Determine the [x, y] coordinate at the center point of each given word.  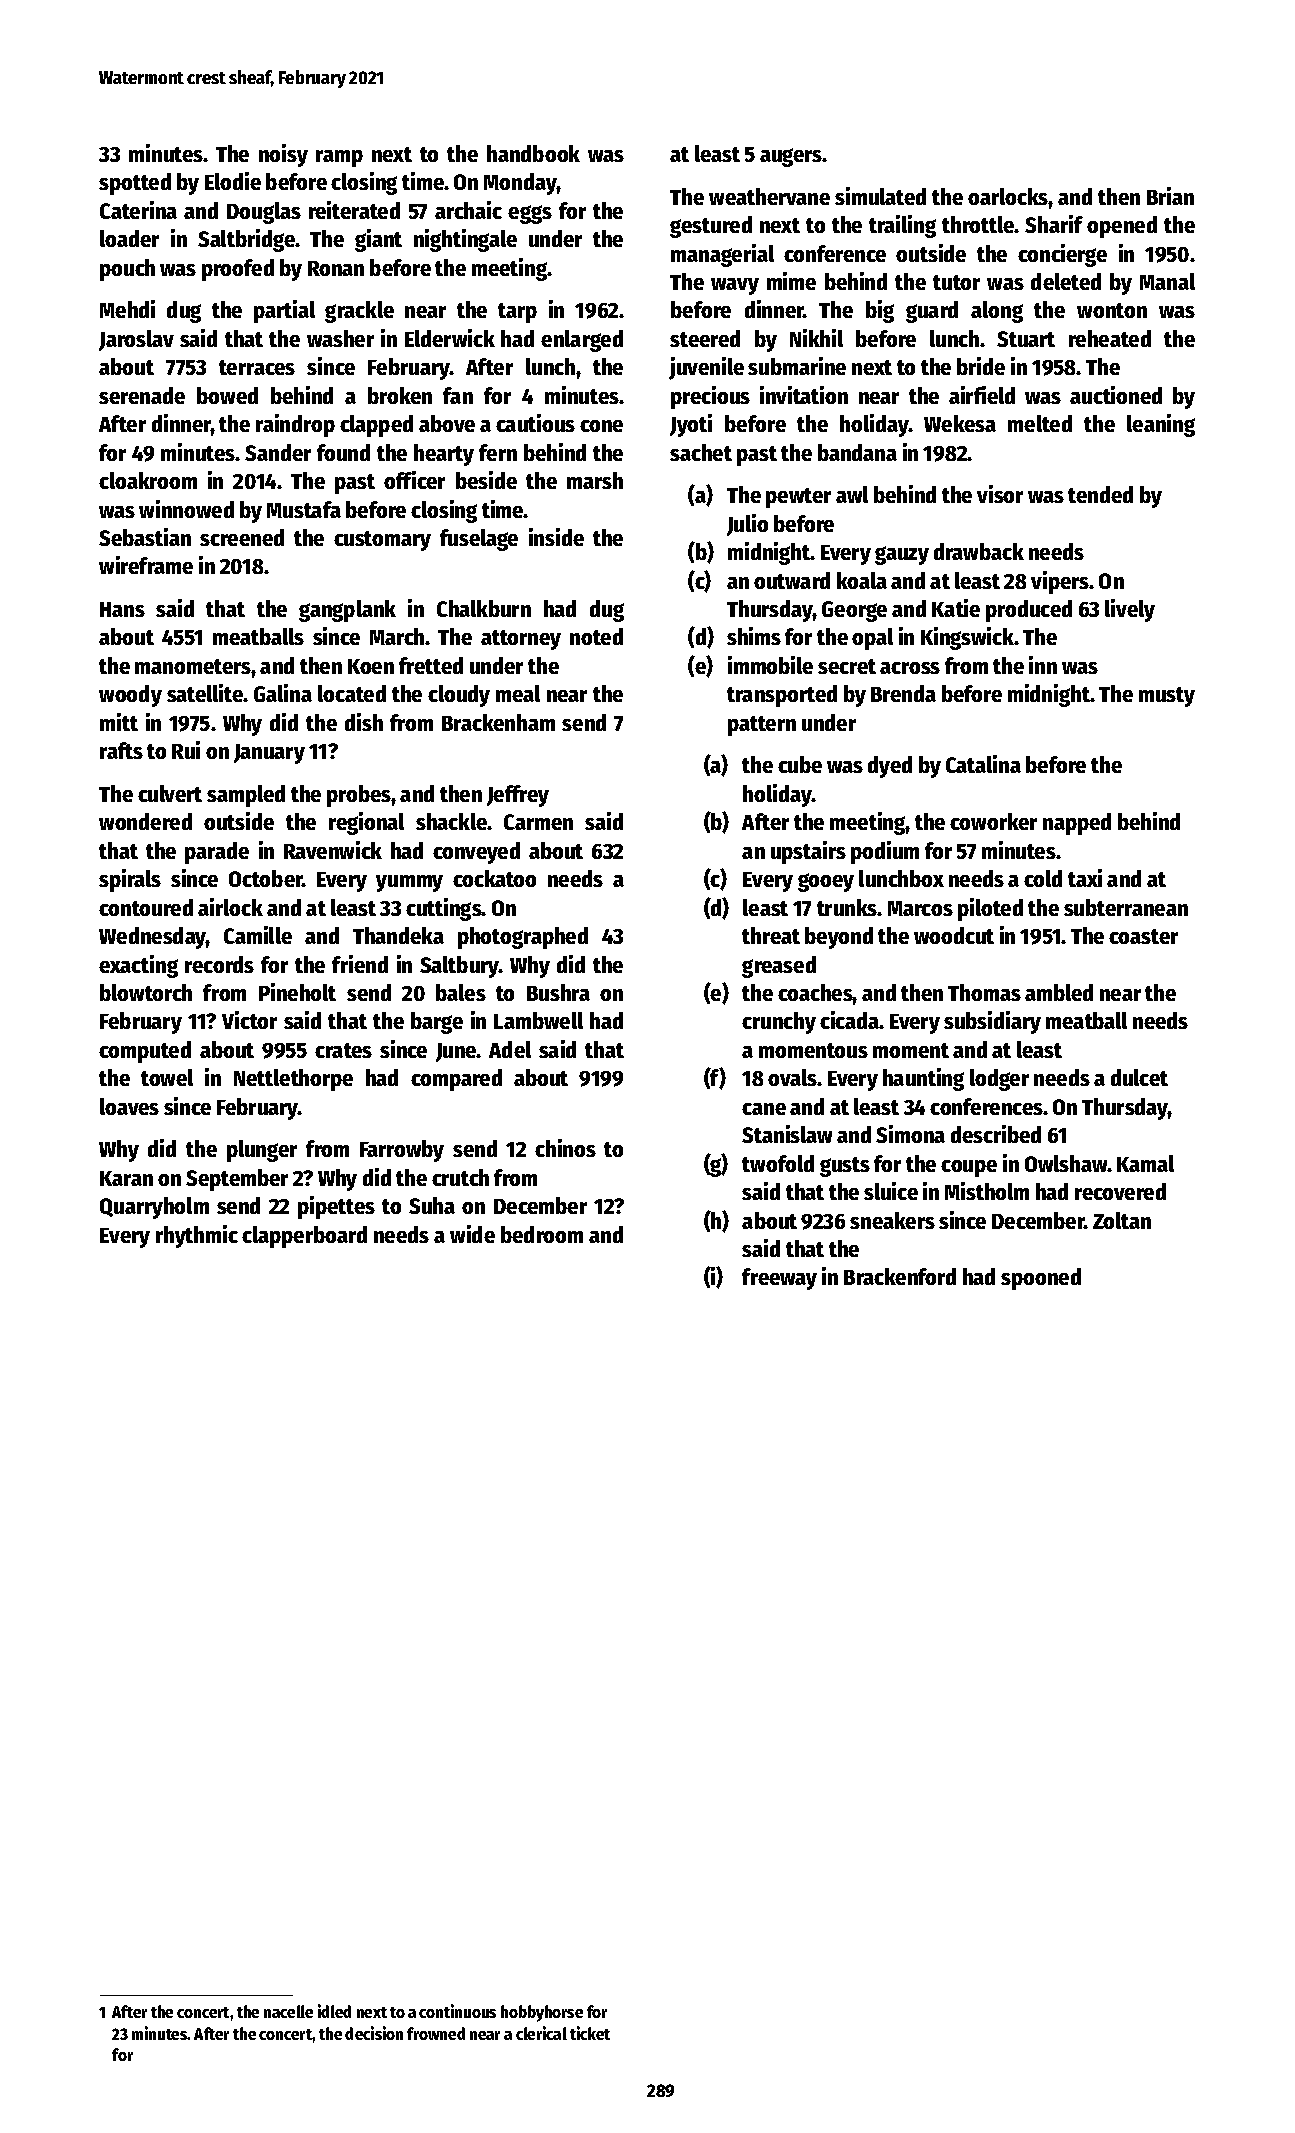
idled [334, 2011]
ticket [590, 2033]
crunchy [779, 1023]
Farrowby [402, 1151]
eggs [530, 214]
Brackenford [900, 1276]
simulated [880, 196]
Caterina [138, 210]
